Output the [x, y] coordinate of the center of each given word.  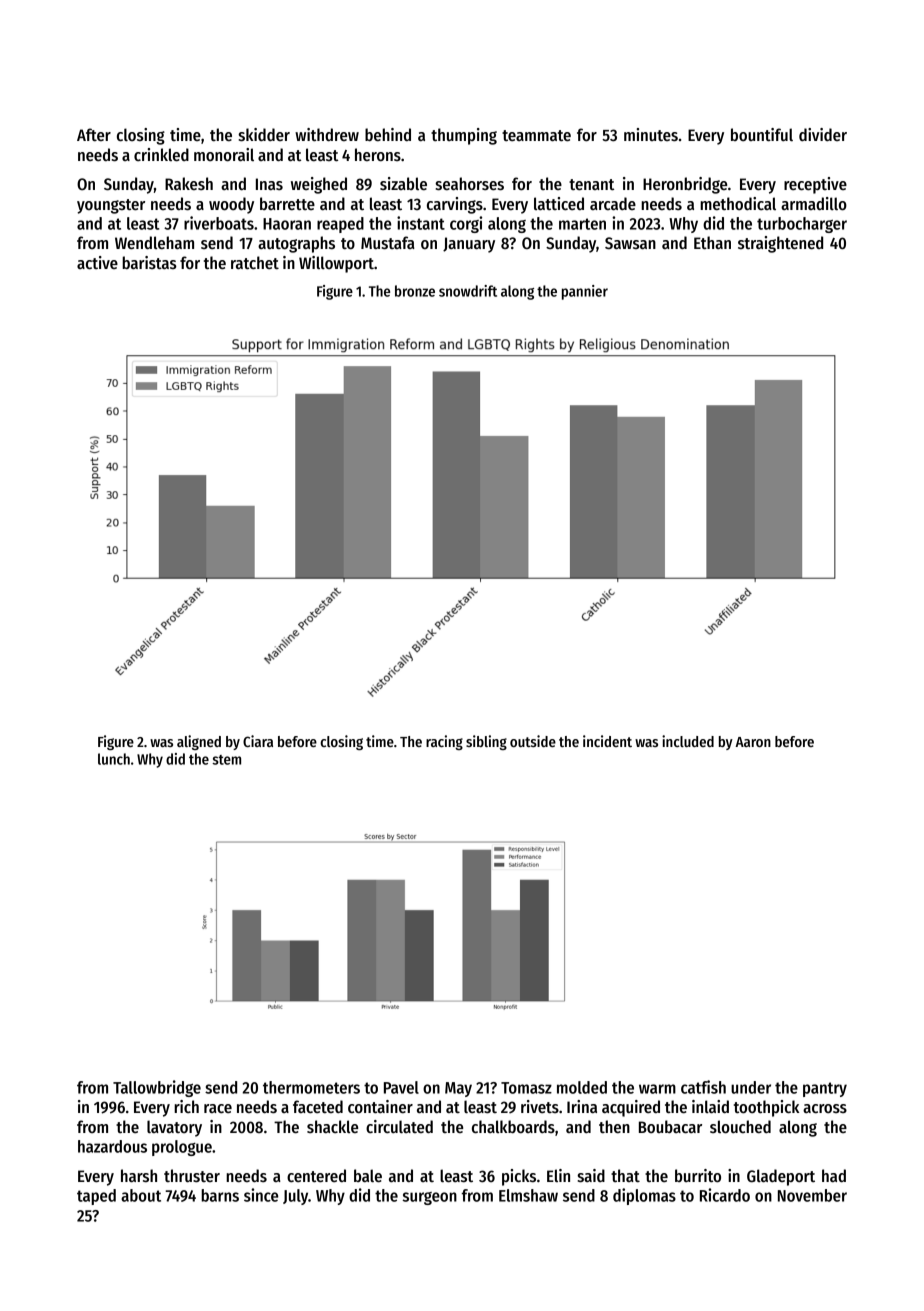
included [688, 741]
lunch [114, 759]
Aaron [753, 742]
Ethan [712, 243]
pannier [585, 292]
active [97, 263]
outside [533, 741]
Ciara [258, 741]
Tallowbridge [157, 1088]
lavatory [174, 1128]
